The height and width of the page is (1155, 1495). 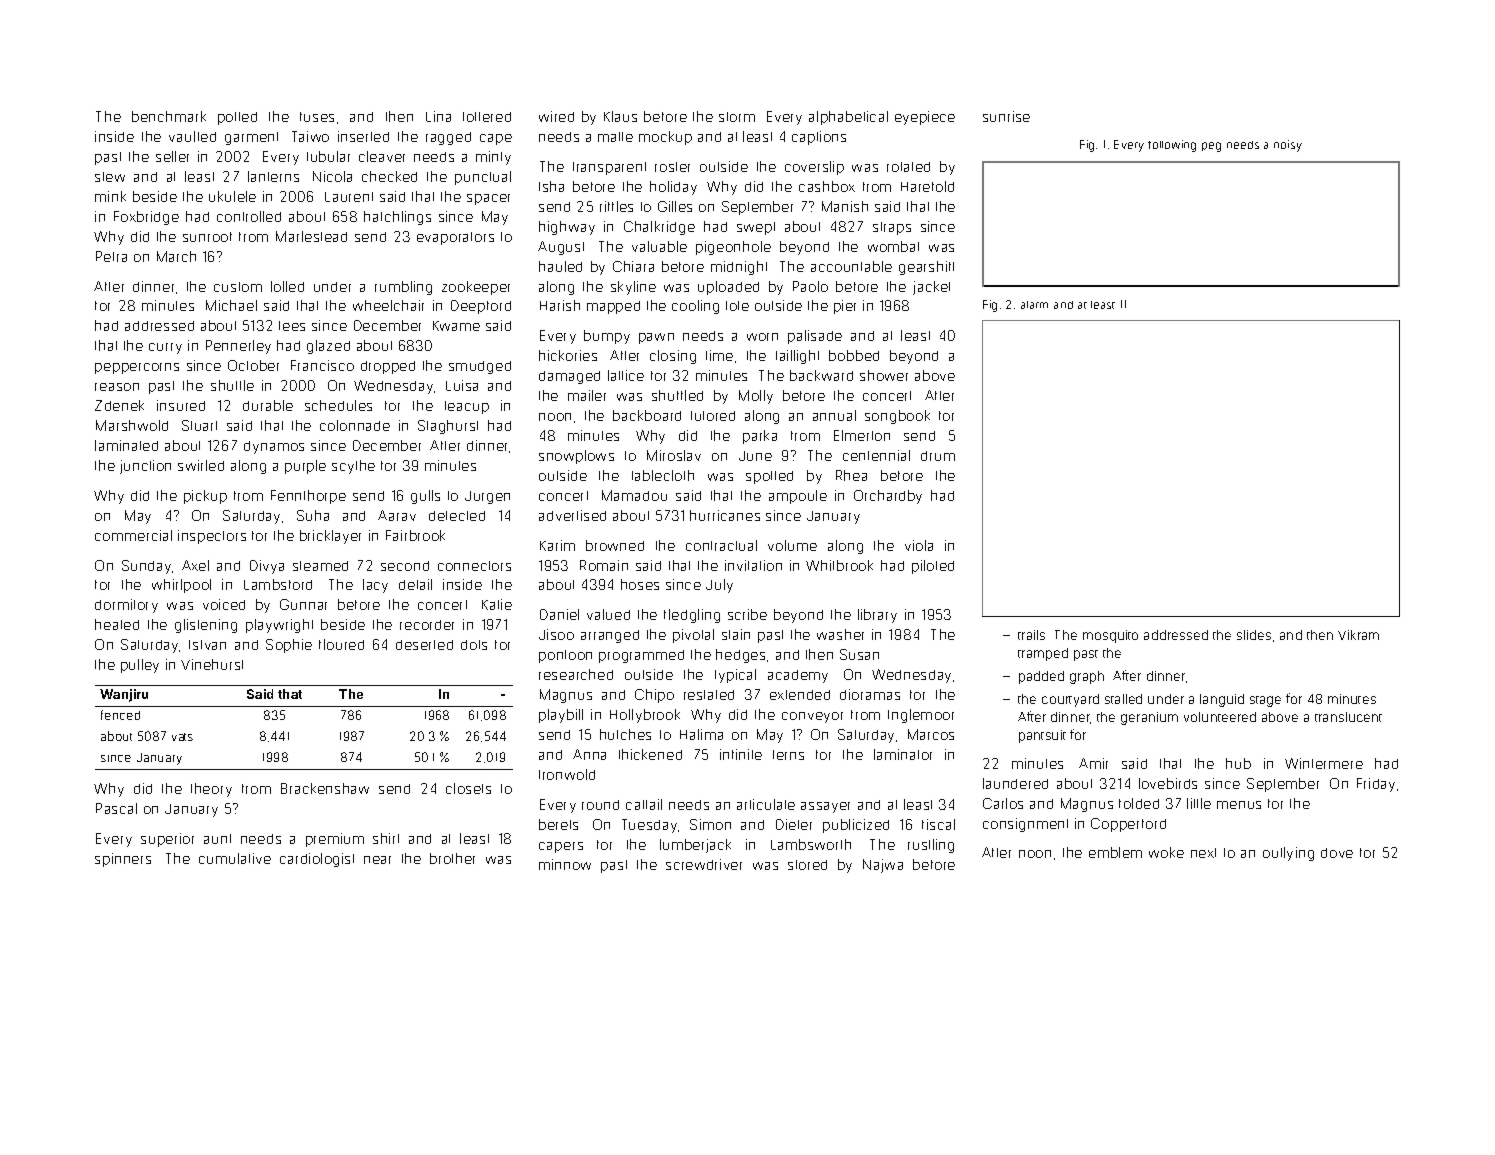 What do you see at coordinates (1093, 763) in the page?
I see `Amir` at bounding box center [1093, 763].
